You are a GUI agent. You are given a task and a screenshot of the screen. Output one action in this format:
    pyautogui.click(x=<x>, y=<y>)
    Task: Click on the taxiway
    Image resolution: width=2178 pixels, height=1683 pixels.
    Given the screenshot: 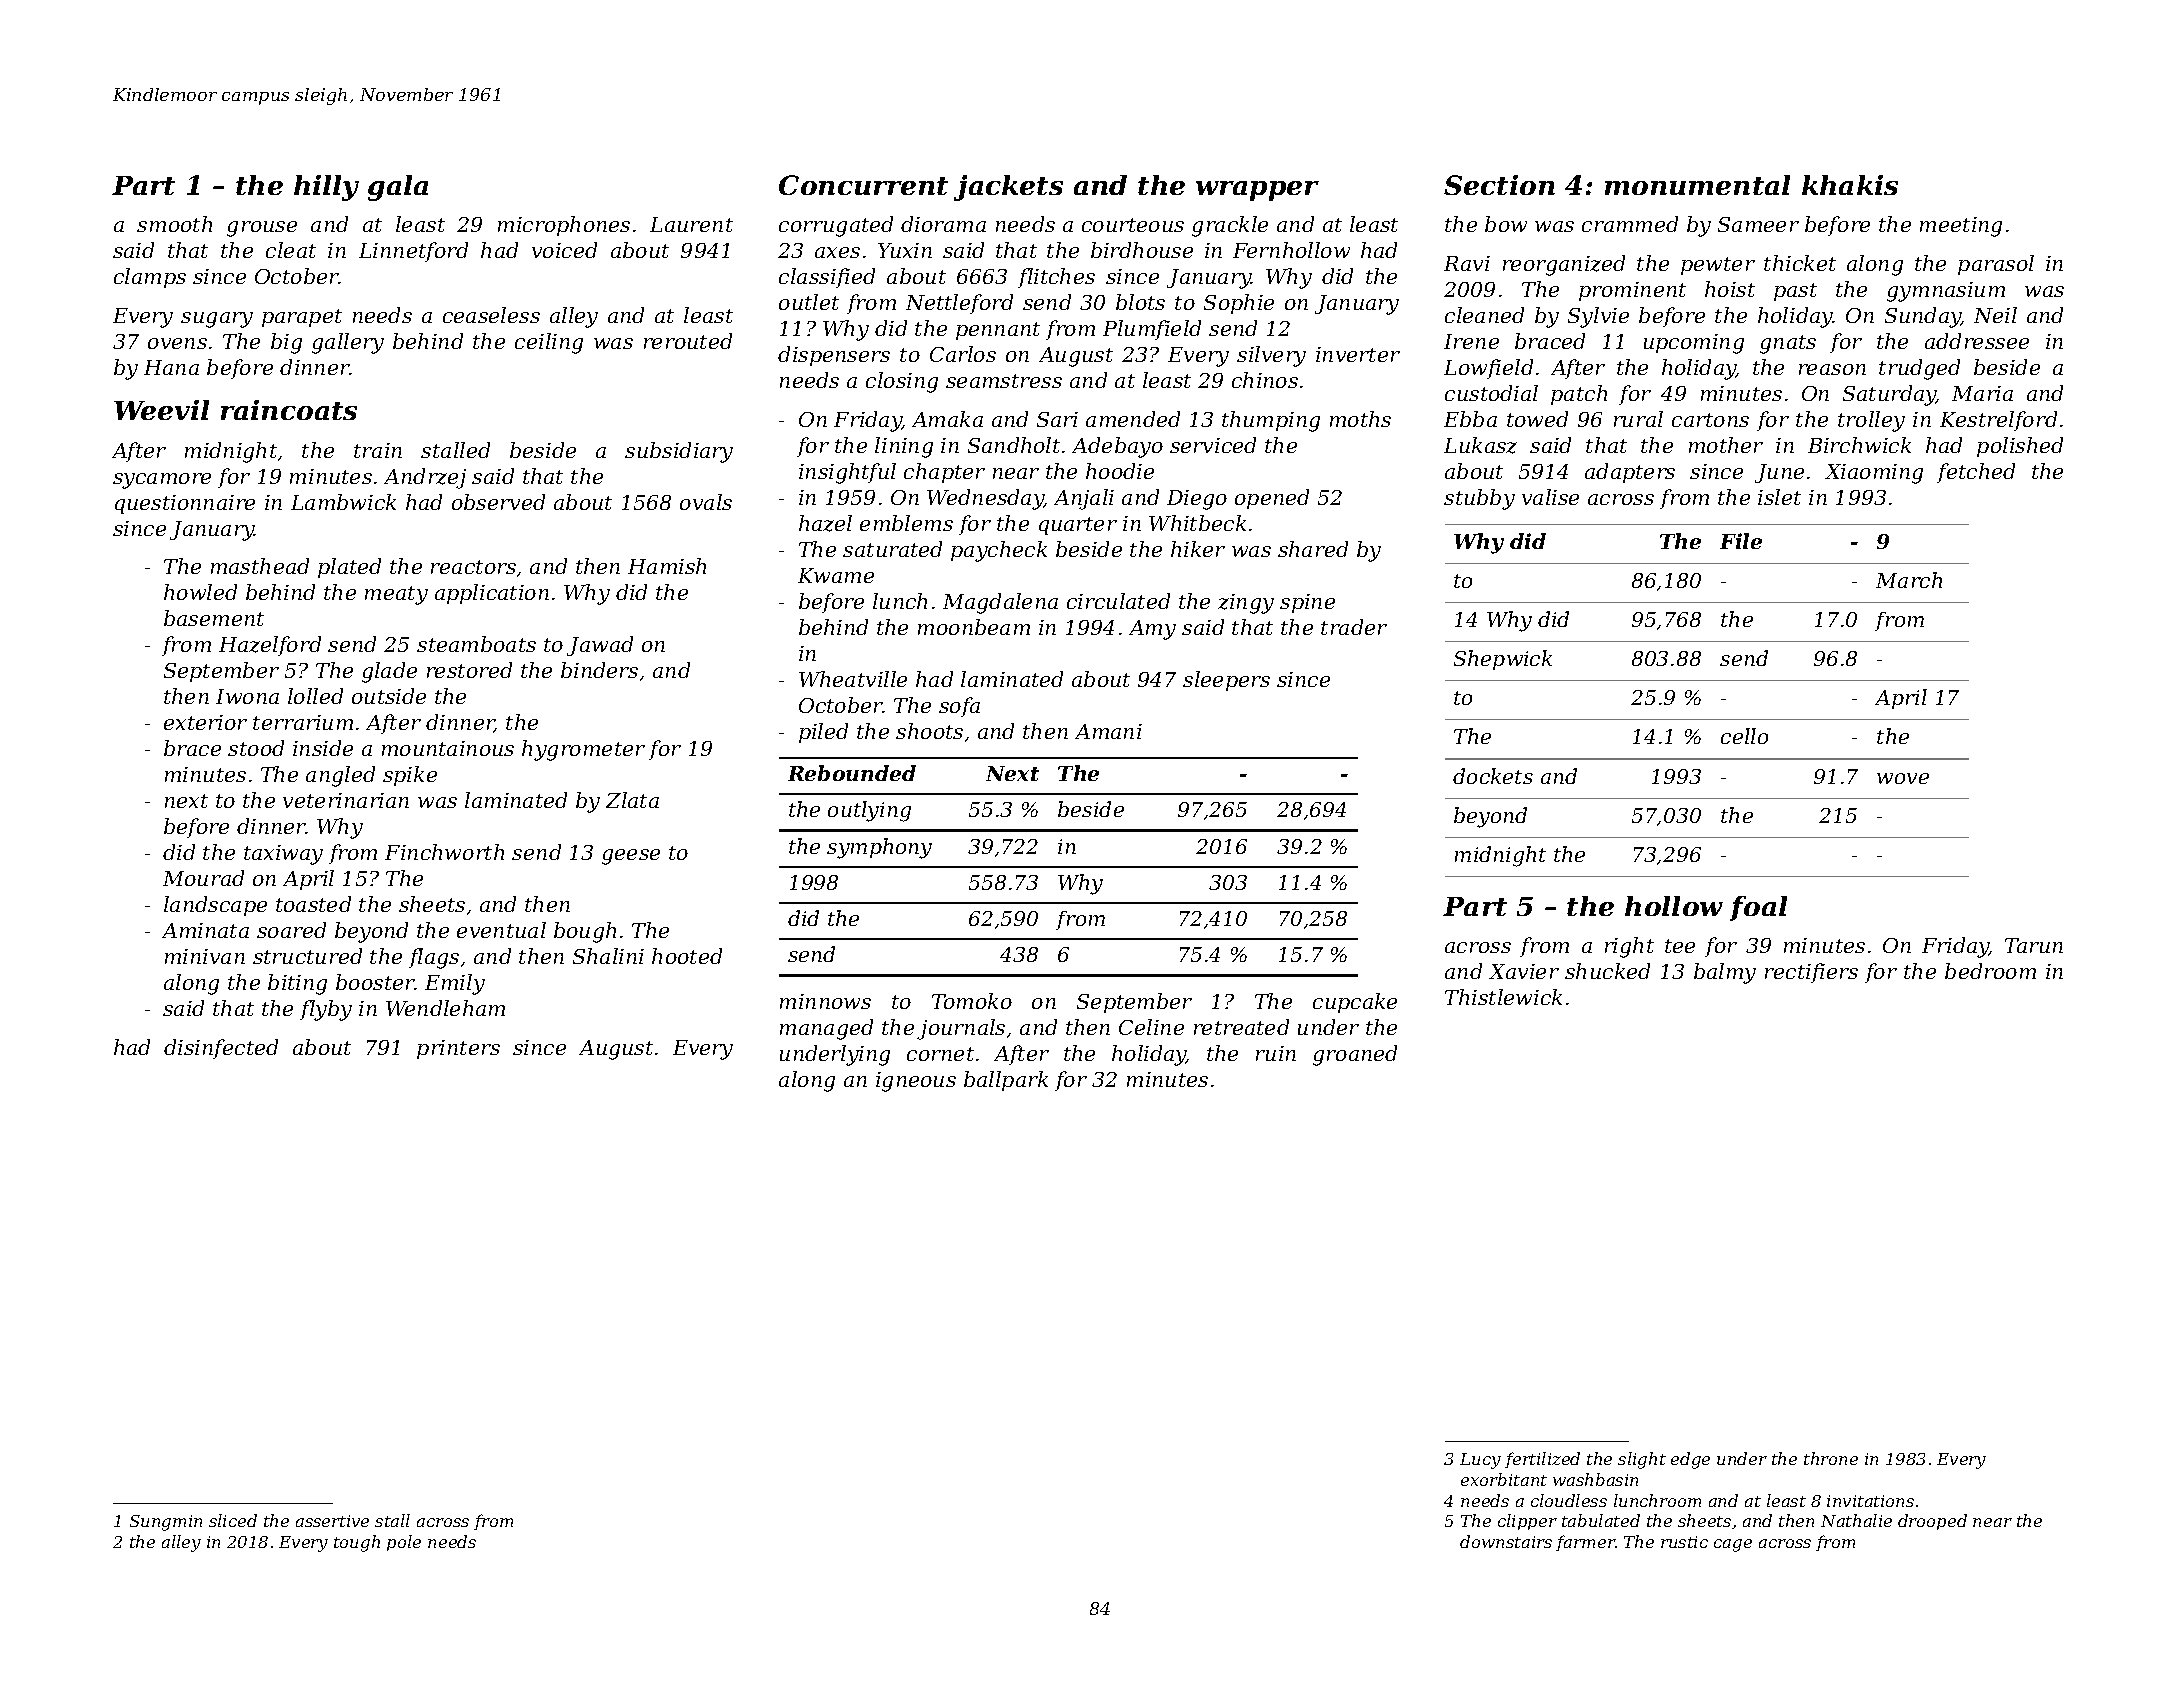 What is the action you would take?
    pyautogui.click(x=283, y=855)
